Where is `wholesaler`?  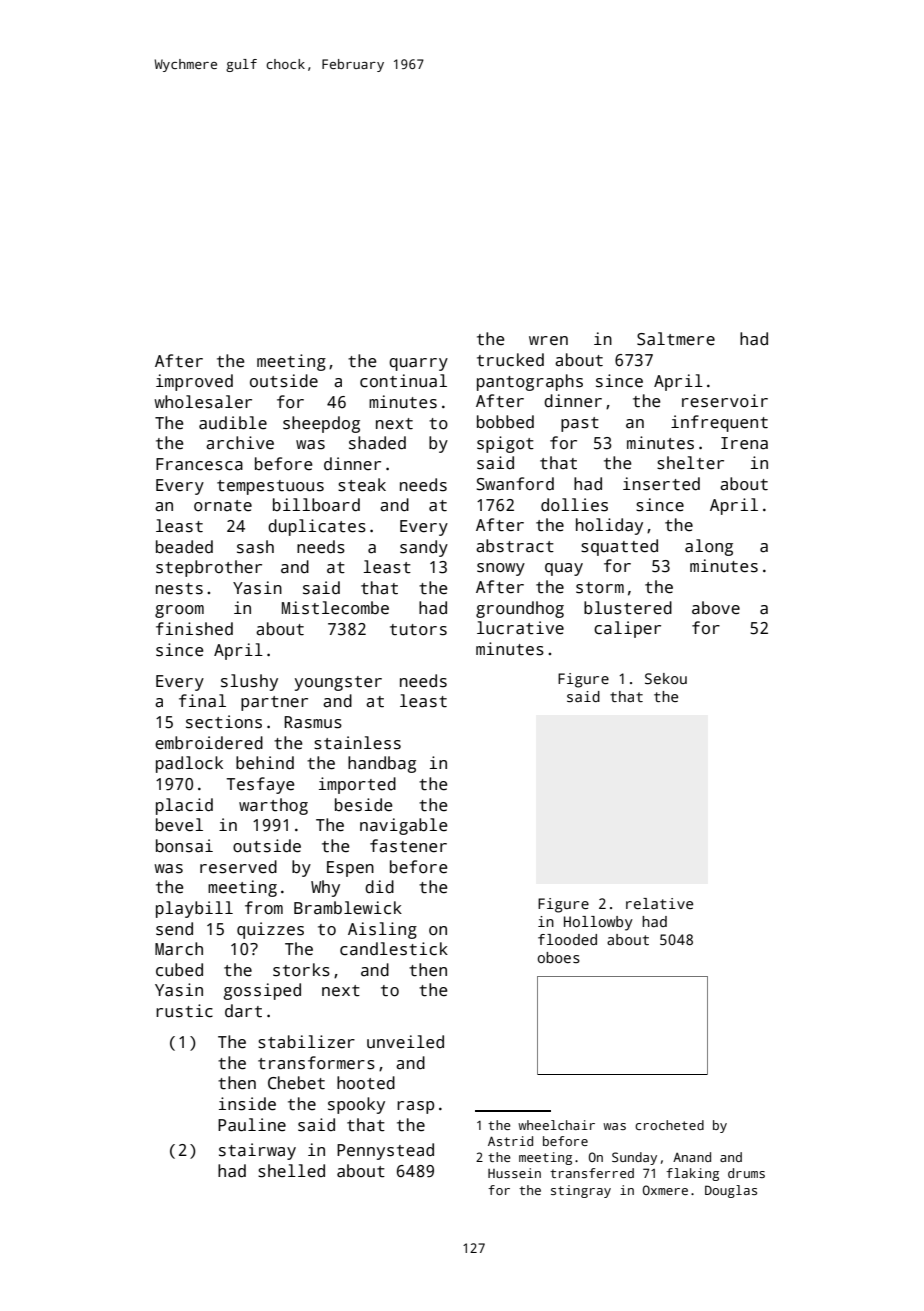 wholesaler is located at coordinates (203, 402).
